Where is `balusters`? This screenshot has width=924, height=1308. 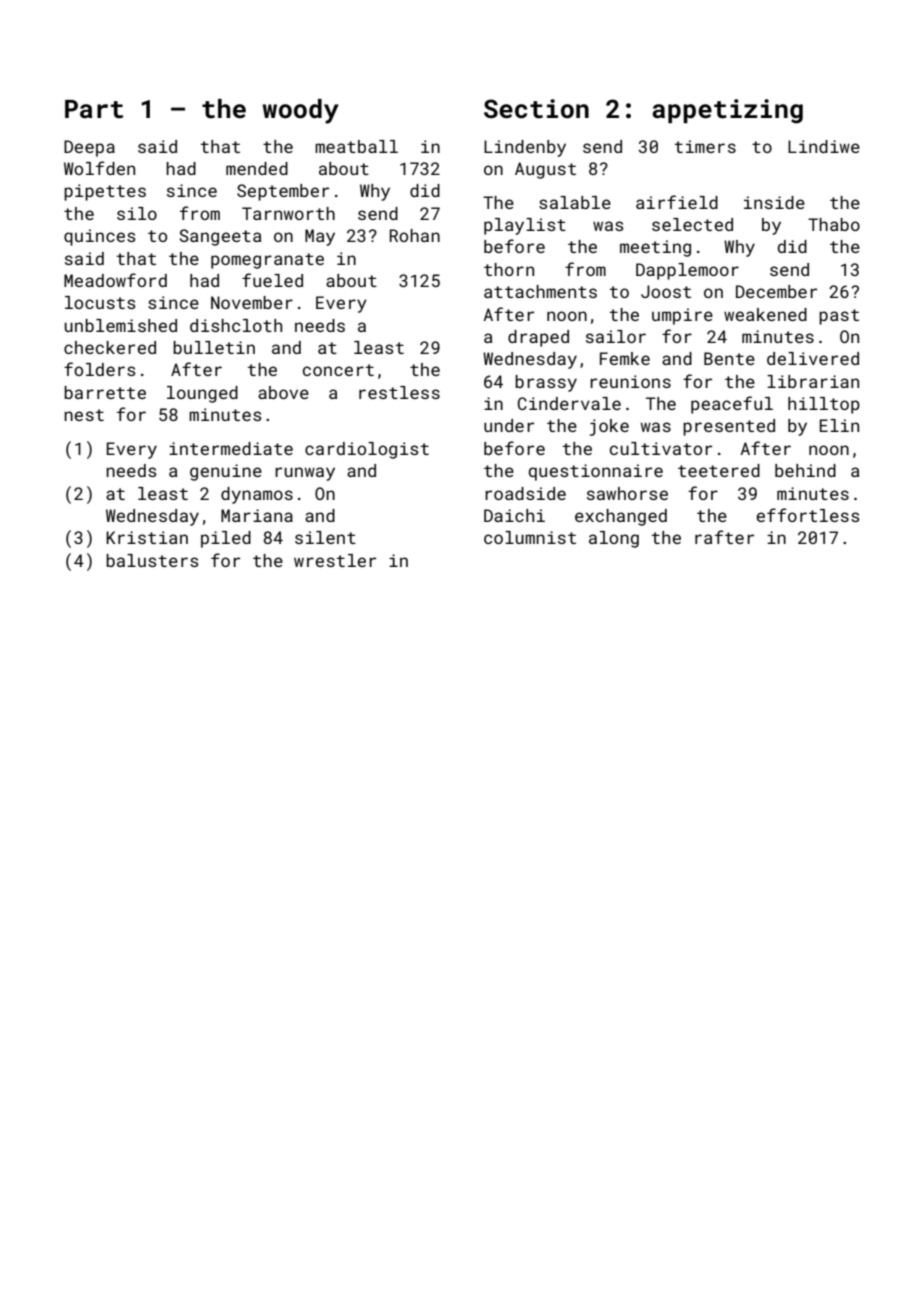 balusters is located at coordinates (152, 560).
